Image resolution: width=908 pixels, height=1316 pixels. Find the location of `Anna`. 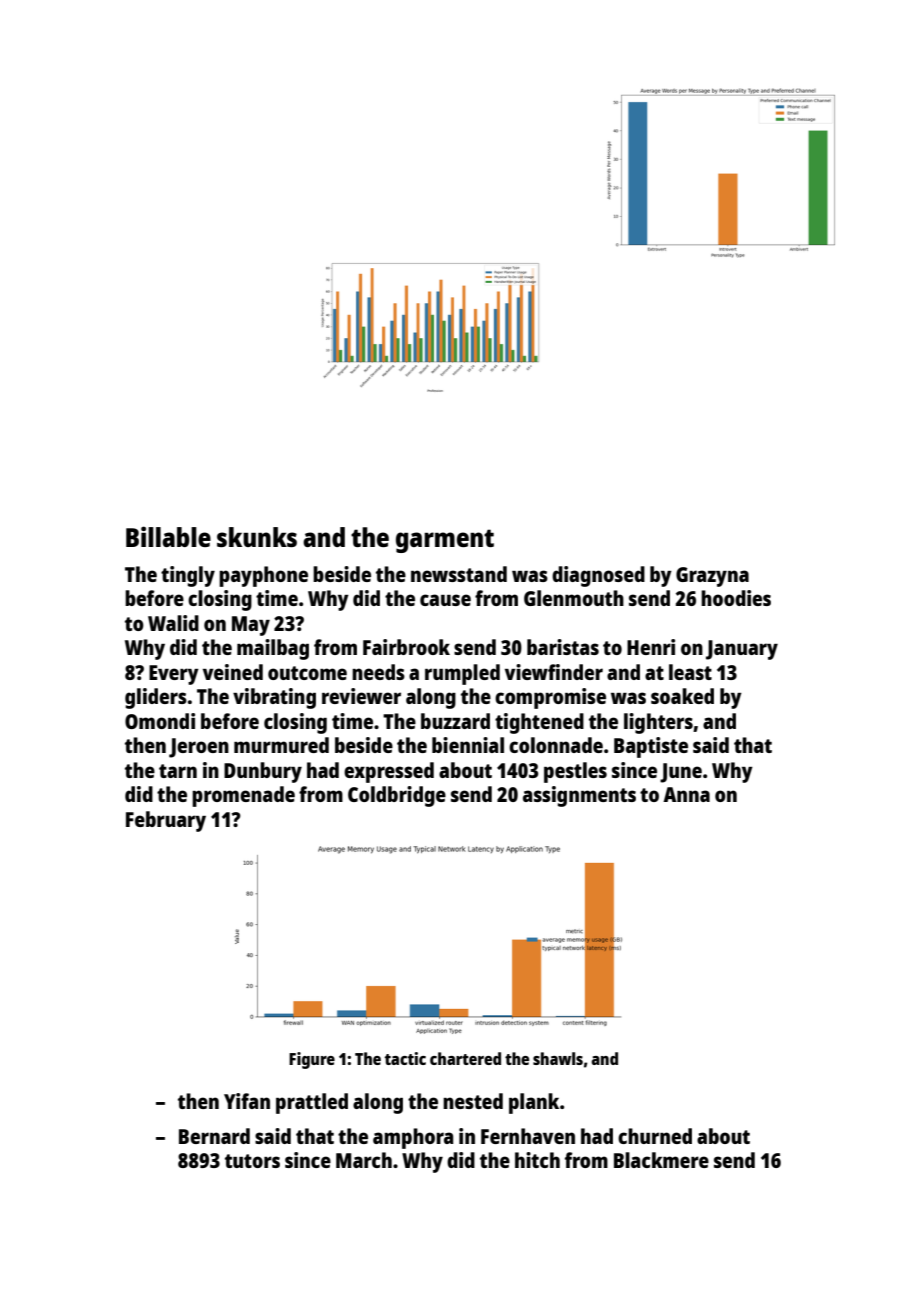

Anna is located at coordinates (686, 794).
